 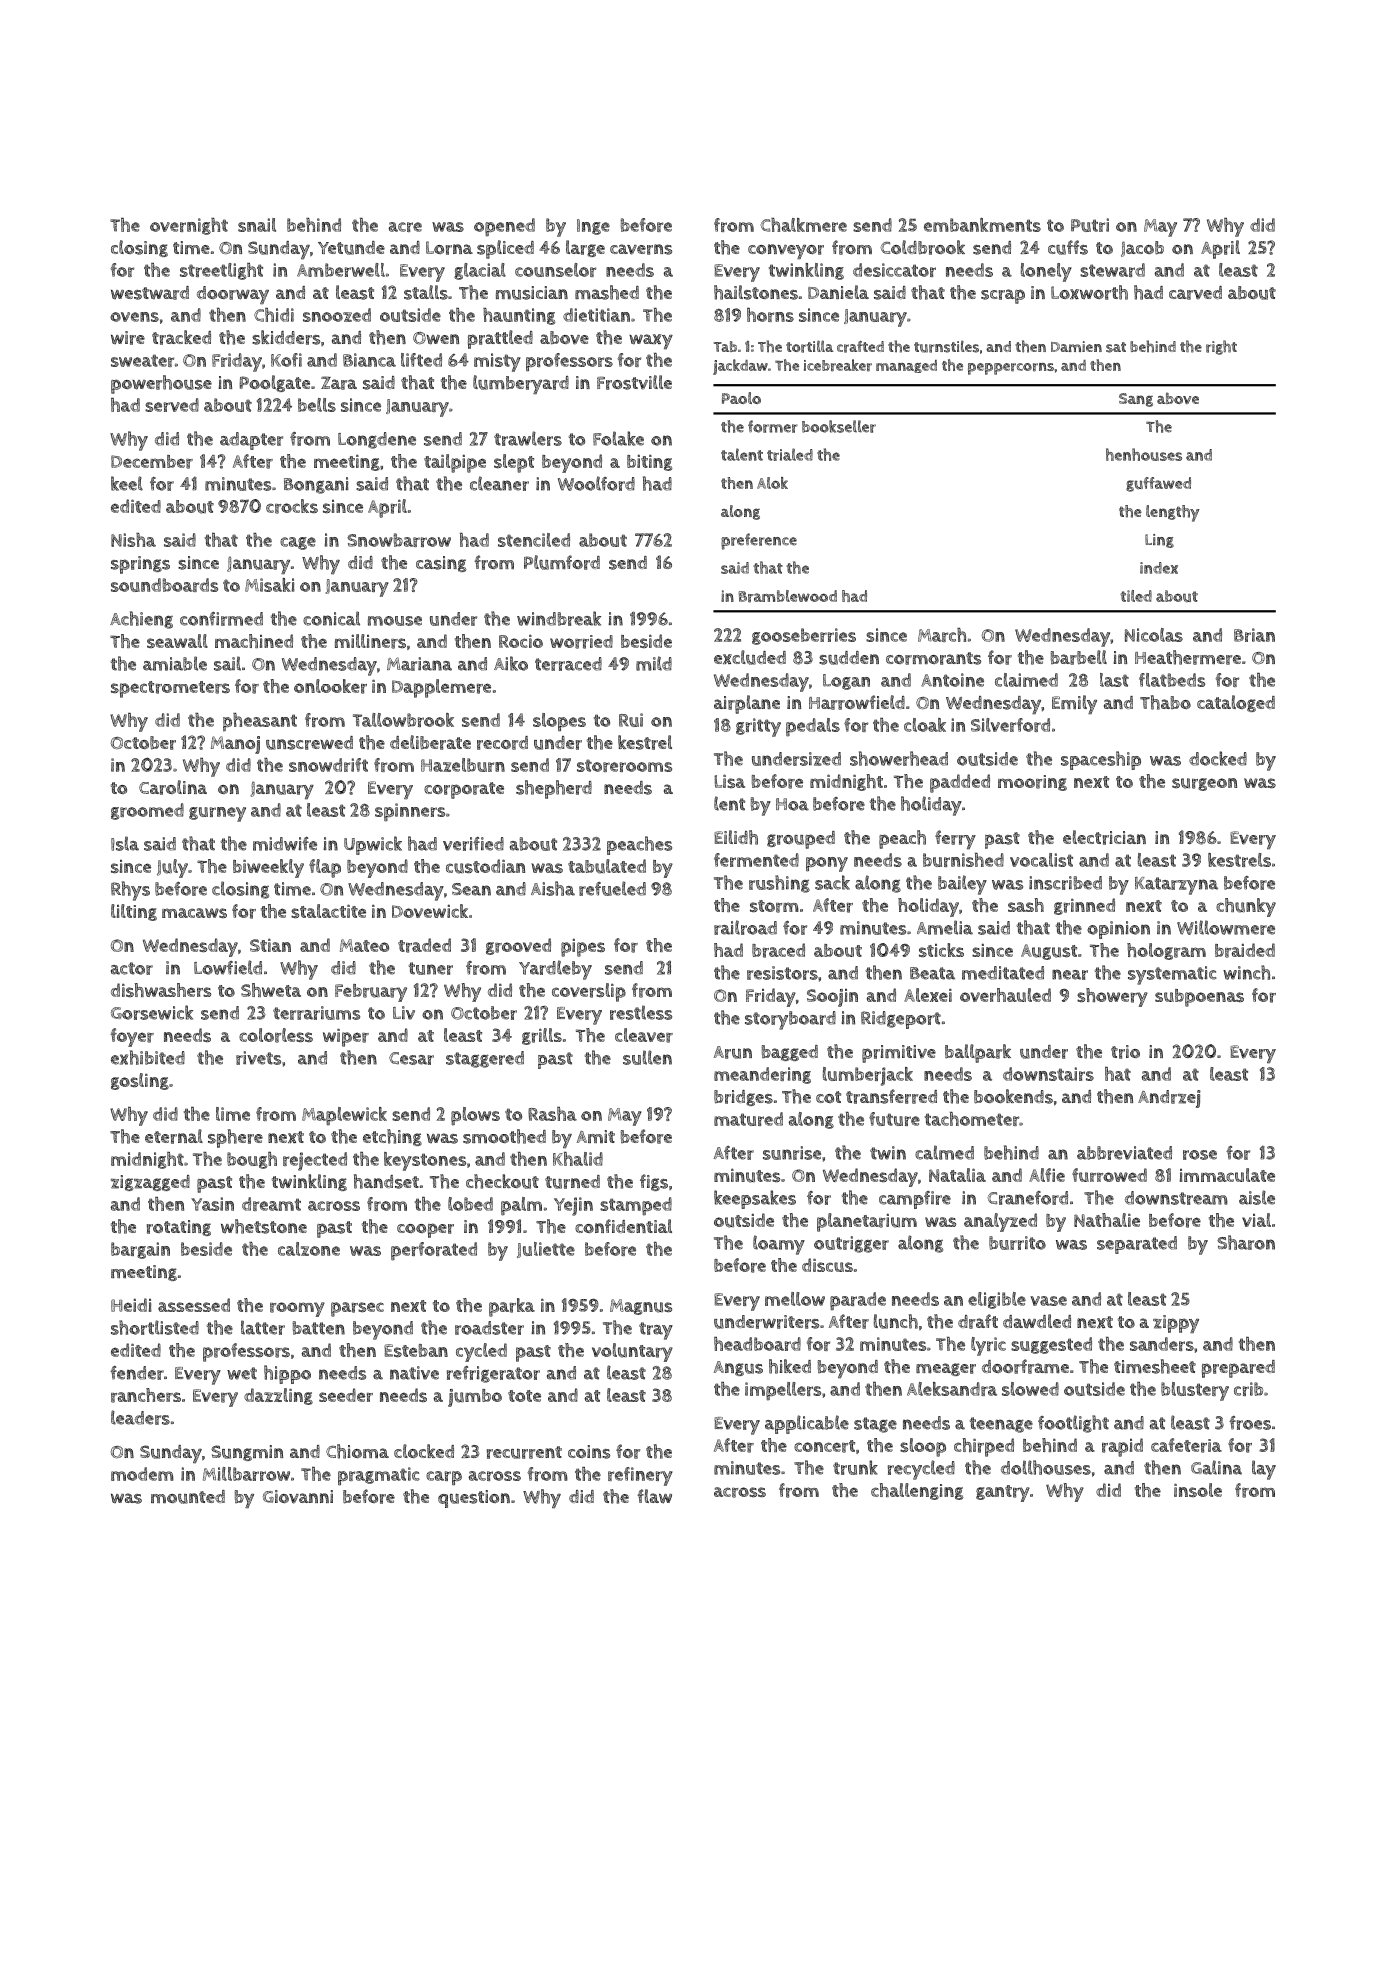 I want to click on snail, so click(x=257, y=225).
